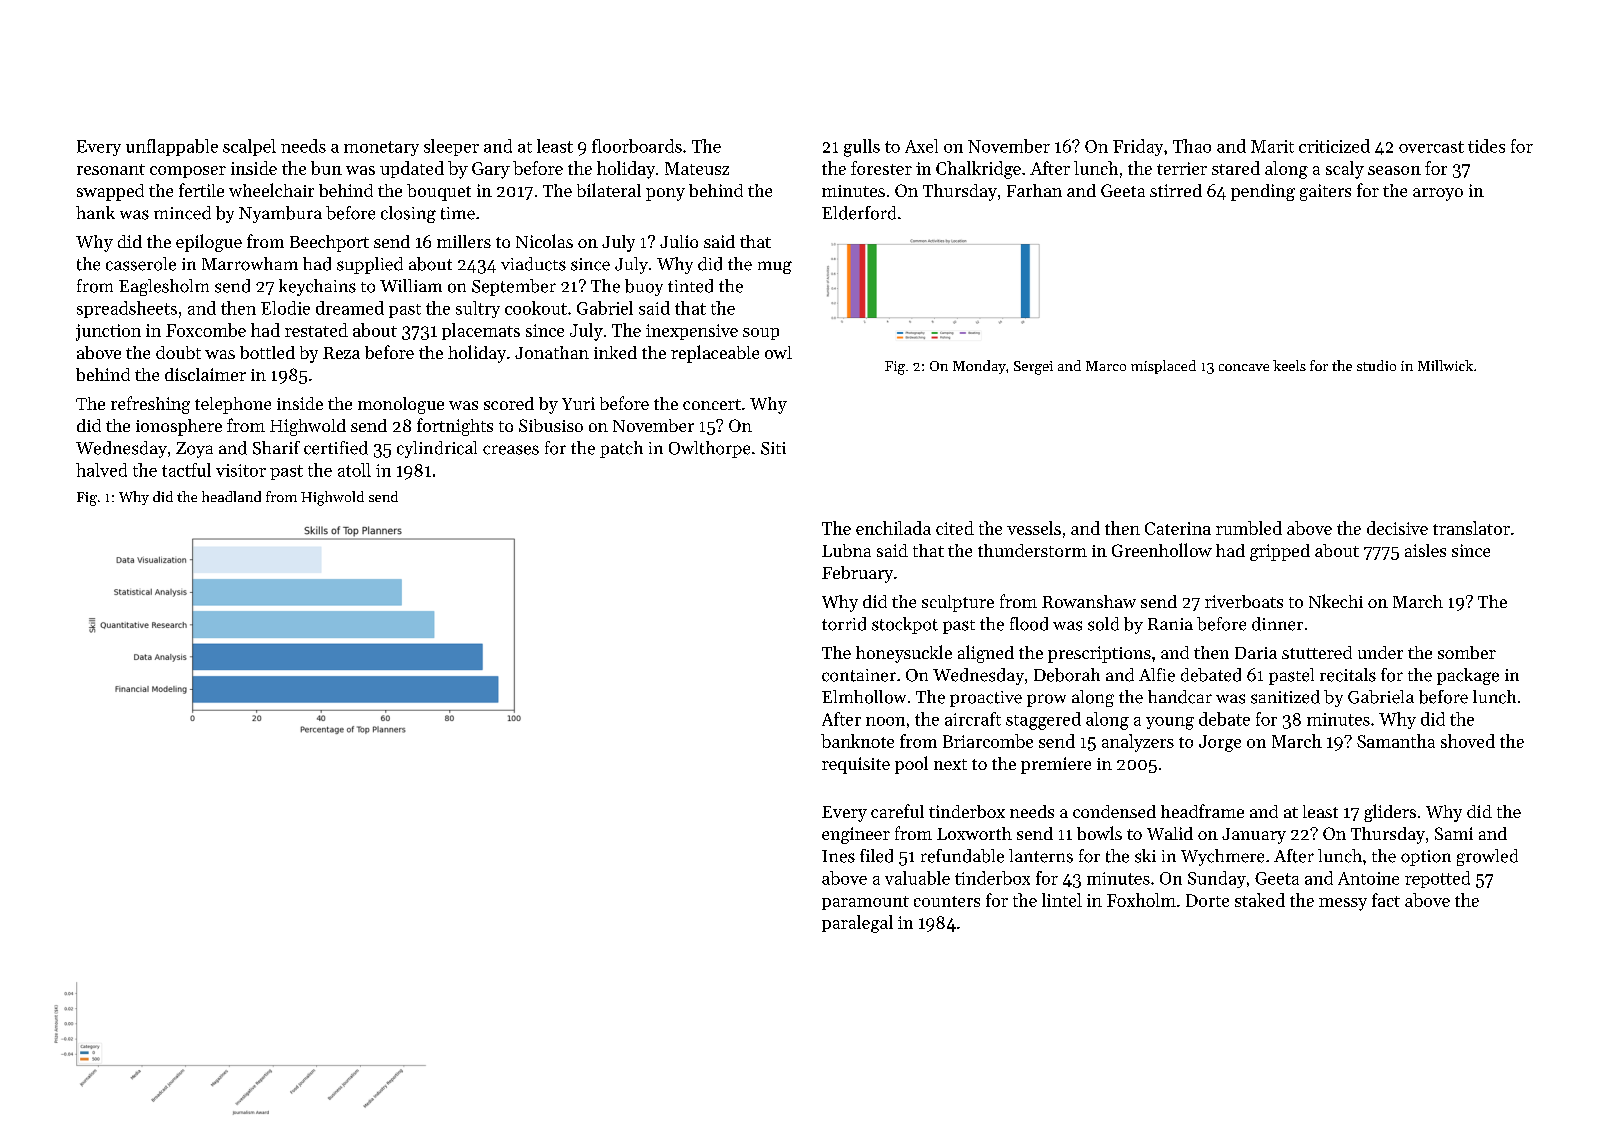 Image resolution: width=1616 pixels, height=1142 pixels. Describe the element at coordinates (408, 214) in the document. I see `closing` at that location.
